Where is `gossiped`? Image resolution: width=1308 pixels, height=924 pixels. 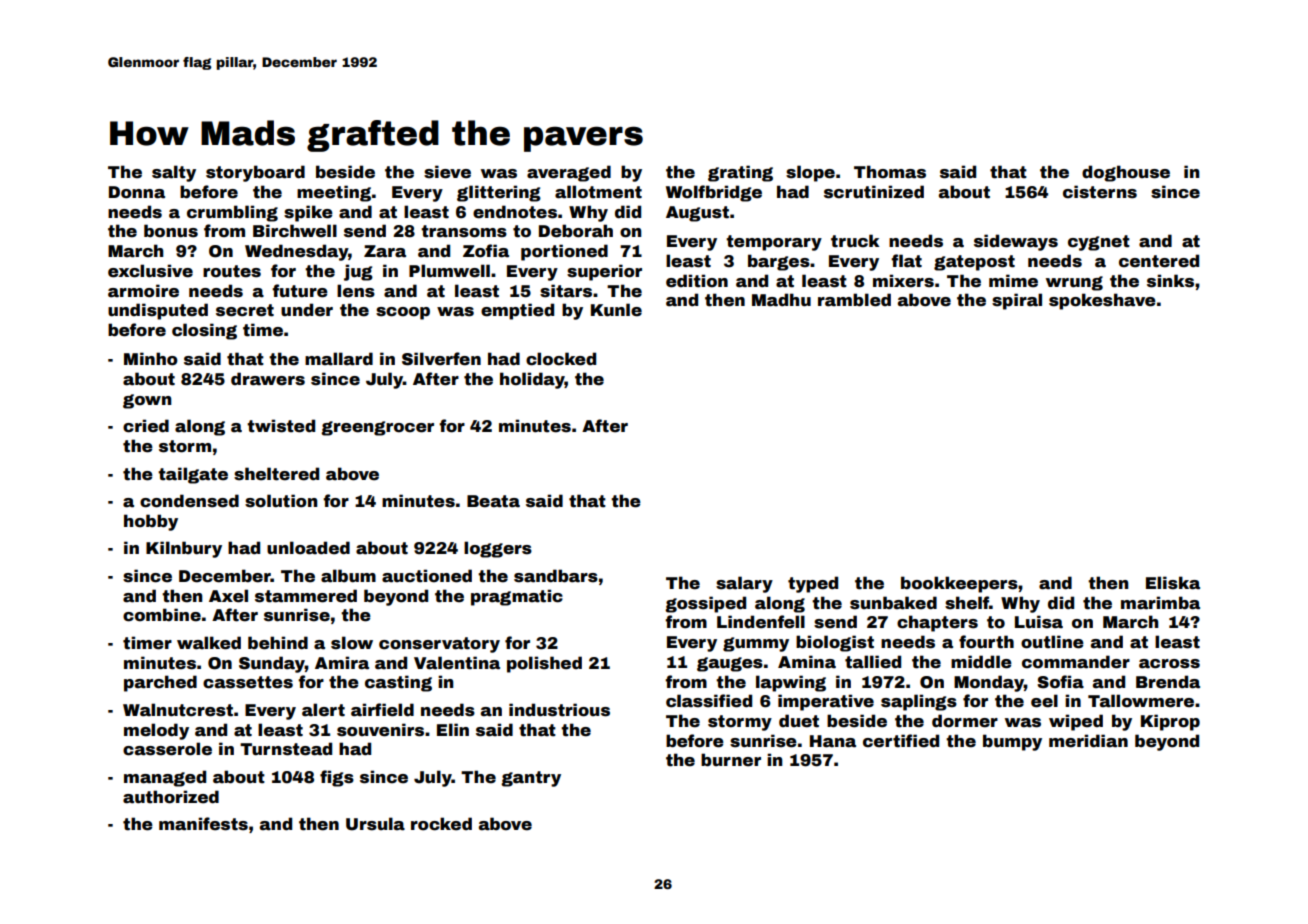 gossiped is located at coordinates (705, 604).
